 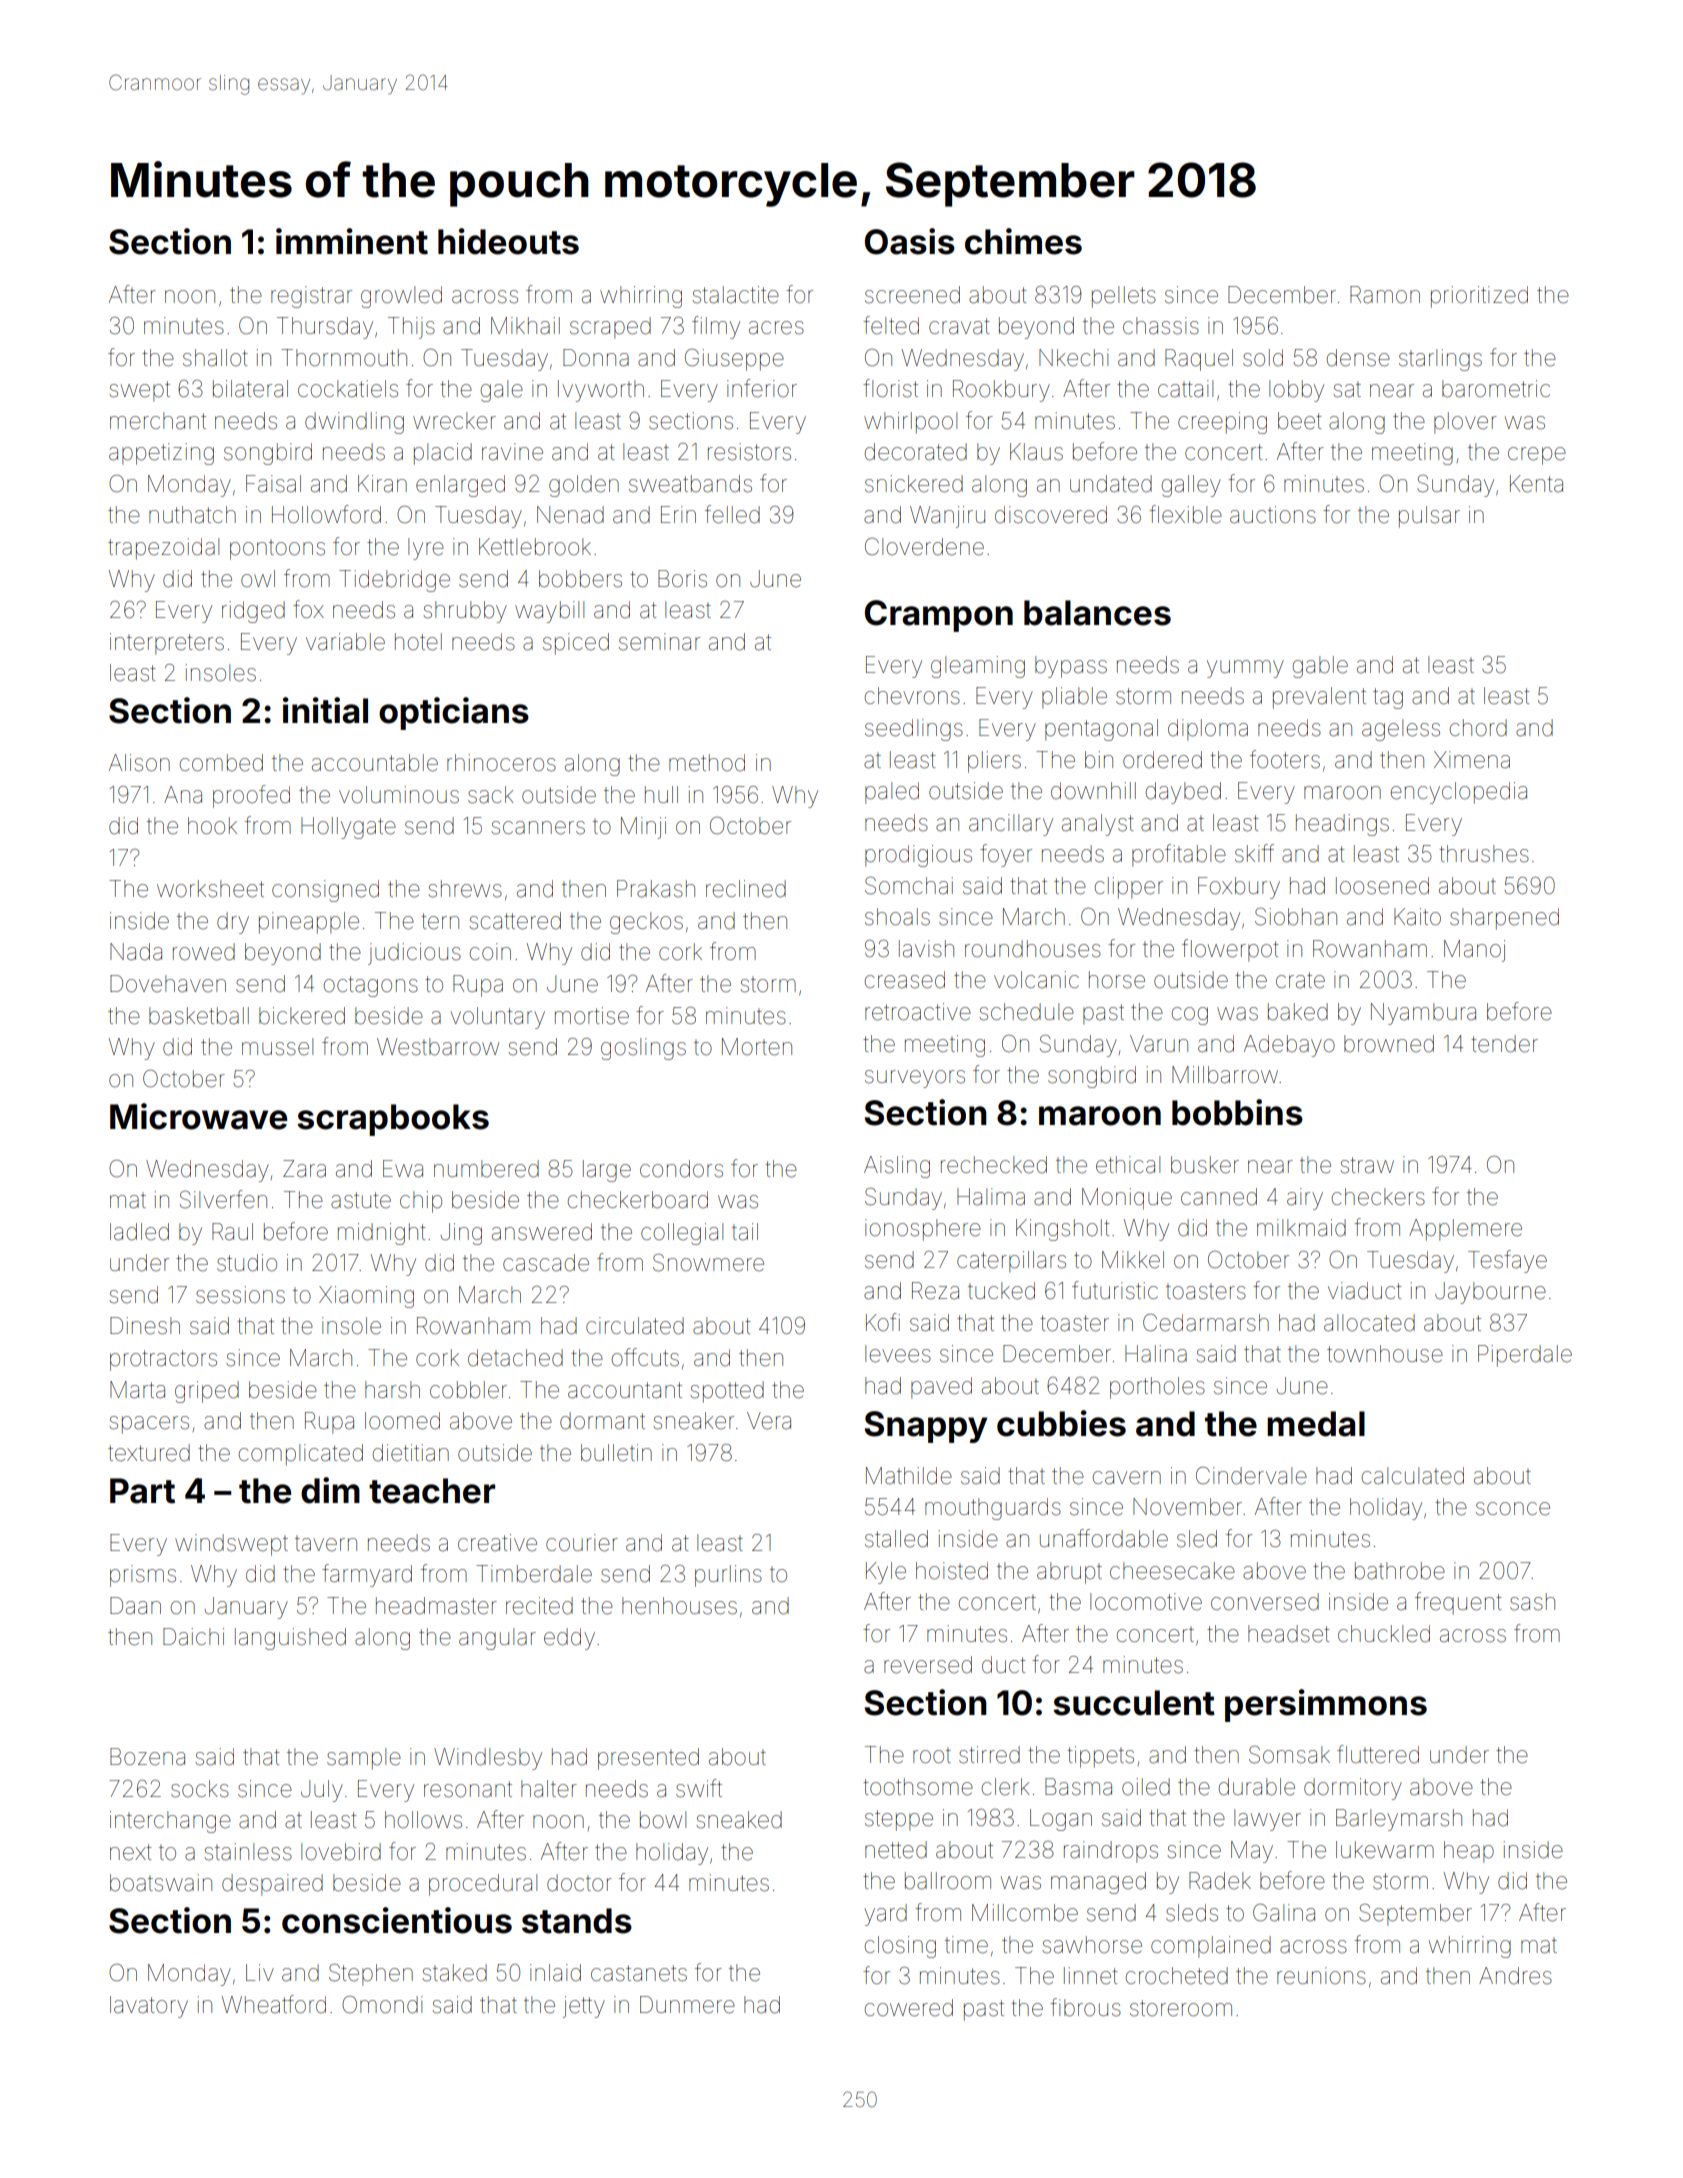 What do you see at coordinates (145, 1326) in the page?
I see `Dinesh` at bounding box center [145, 1326].
